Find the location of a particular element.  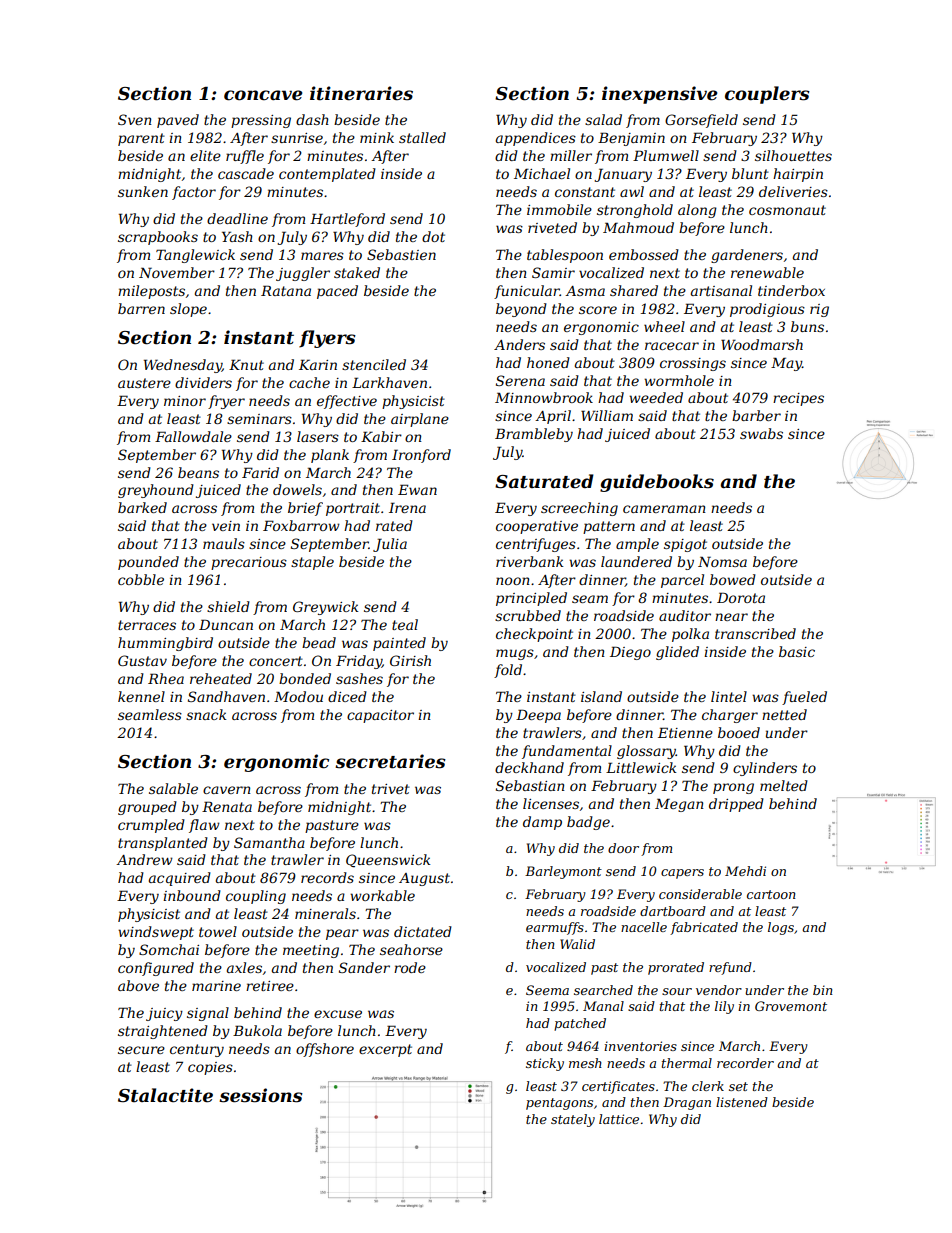

stately is located at coordinates (573, 1120).
